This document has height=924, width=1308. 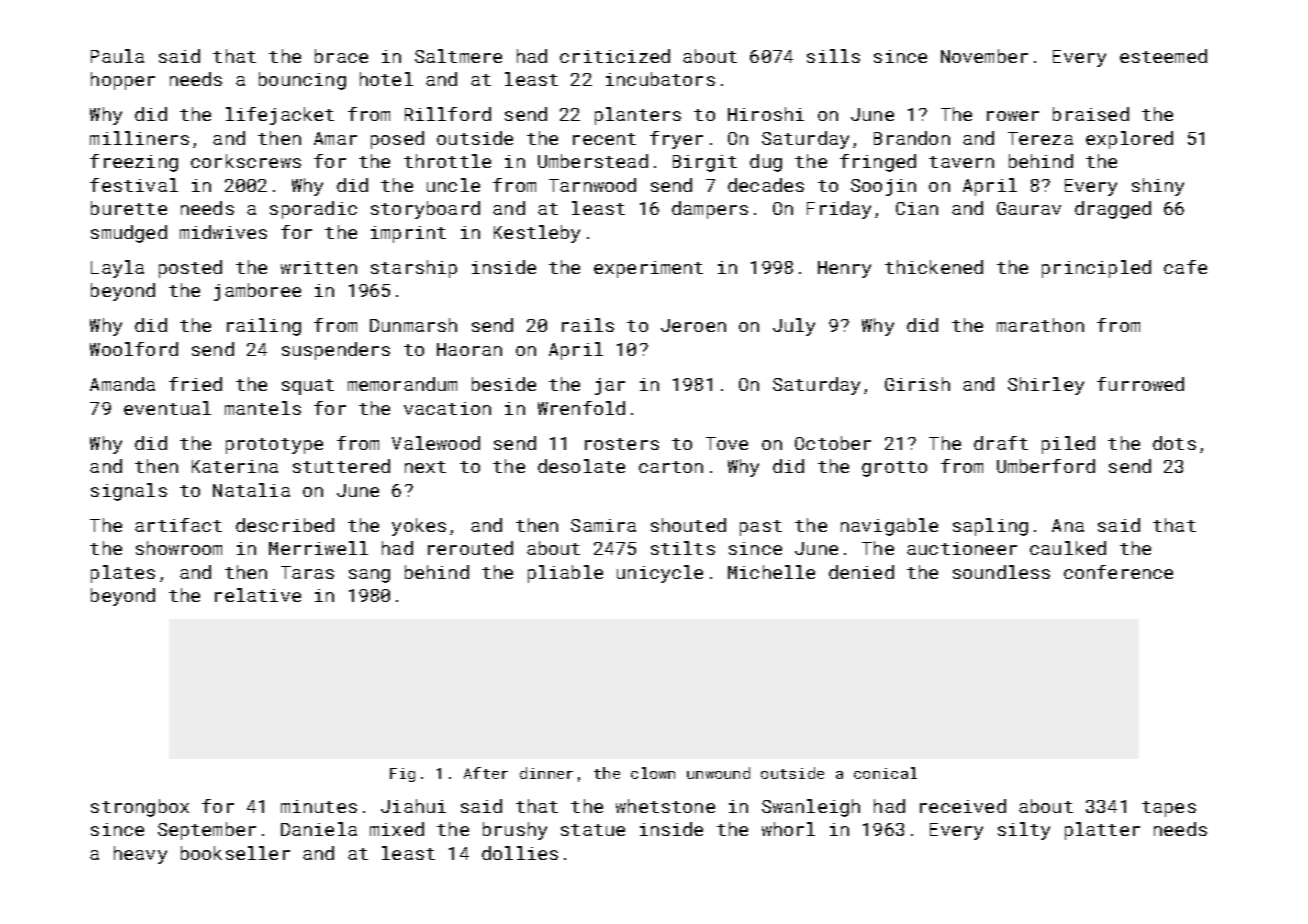 I want to click on criticized, so click(x=615, y=56).
